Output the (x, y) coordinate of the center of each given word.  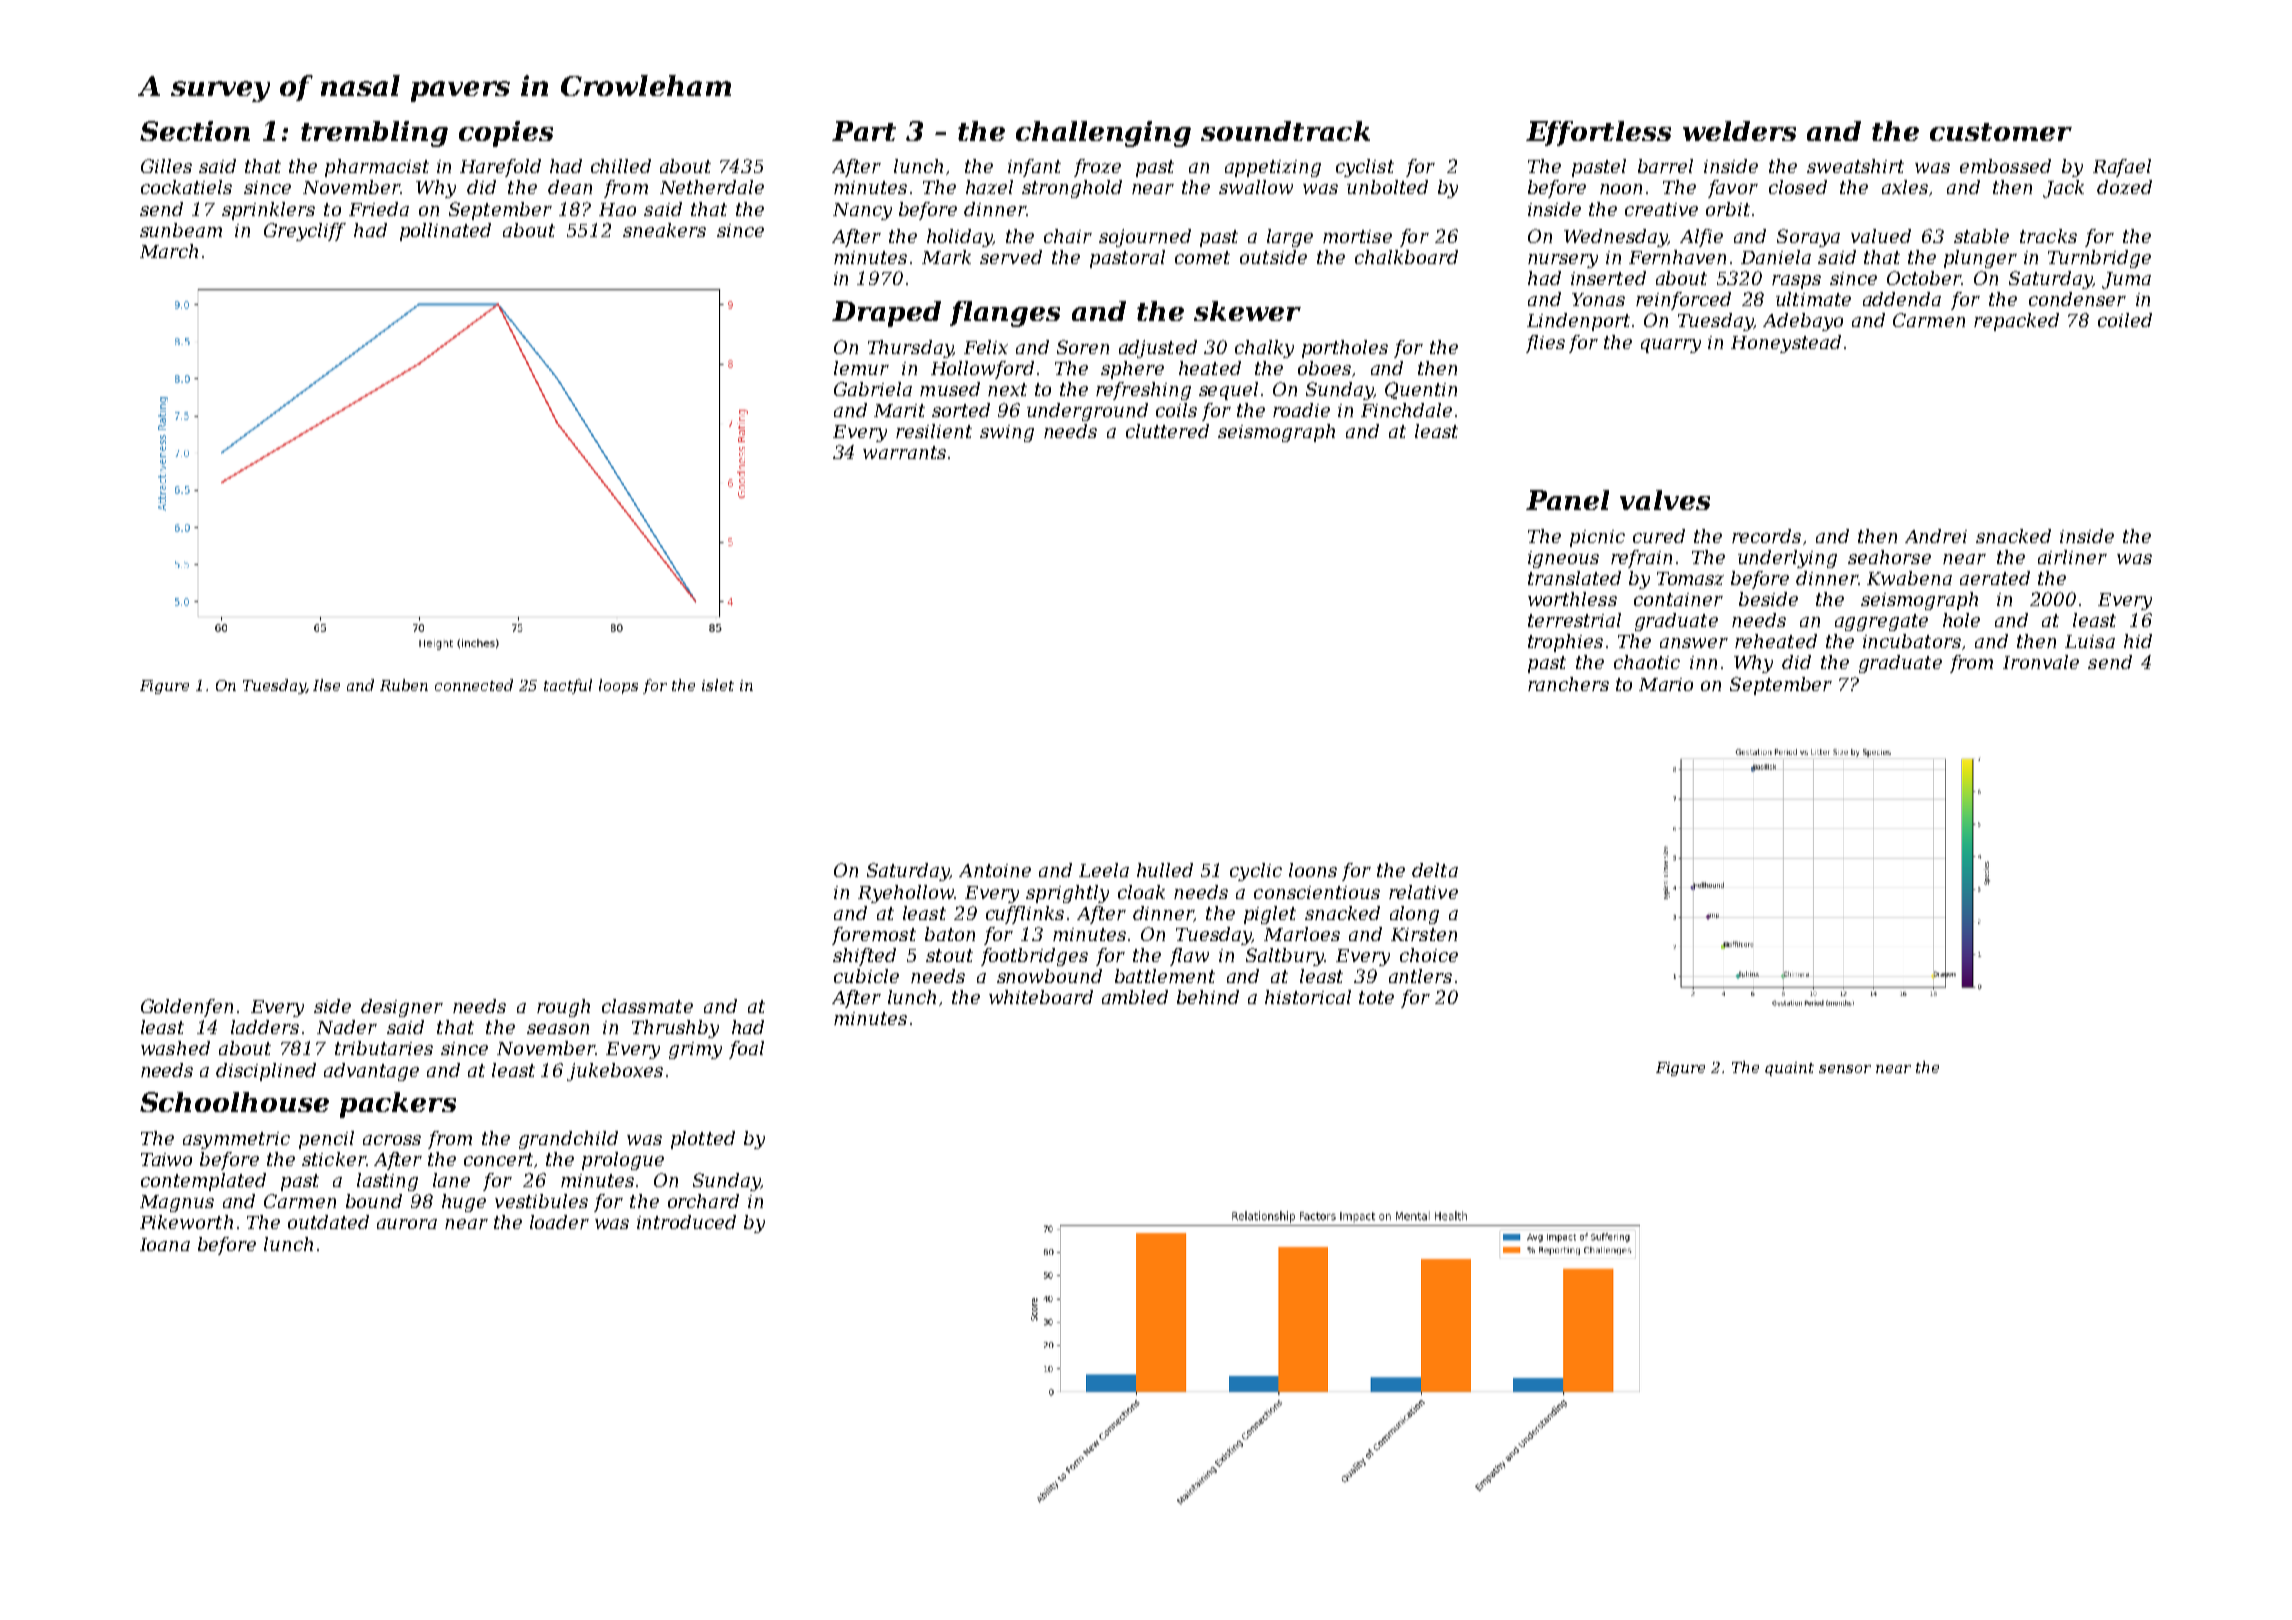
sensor (1845, 1069)
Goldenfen (187, 1008)
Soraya (1808, 238)
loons (1313, 870)
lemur (861, 368)
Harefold (500, 168)
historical (1308, 997)
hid (2138, 641)
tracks (2048, 236)
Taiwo (166, 1159)
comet (1202, 257)
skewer (1247, 311)
